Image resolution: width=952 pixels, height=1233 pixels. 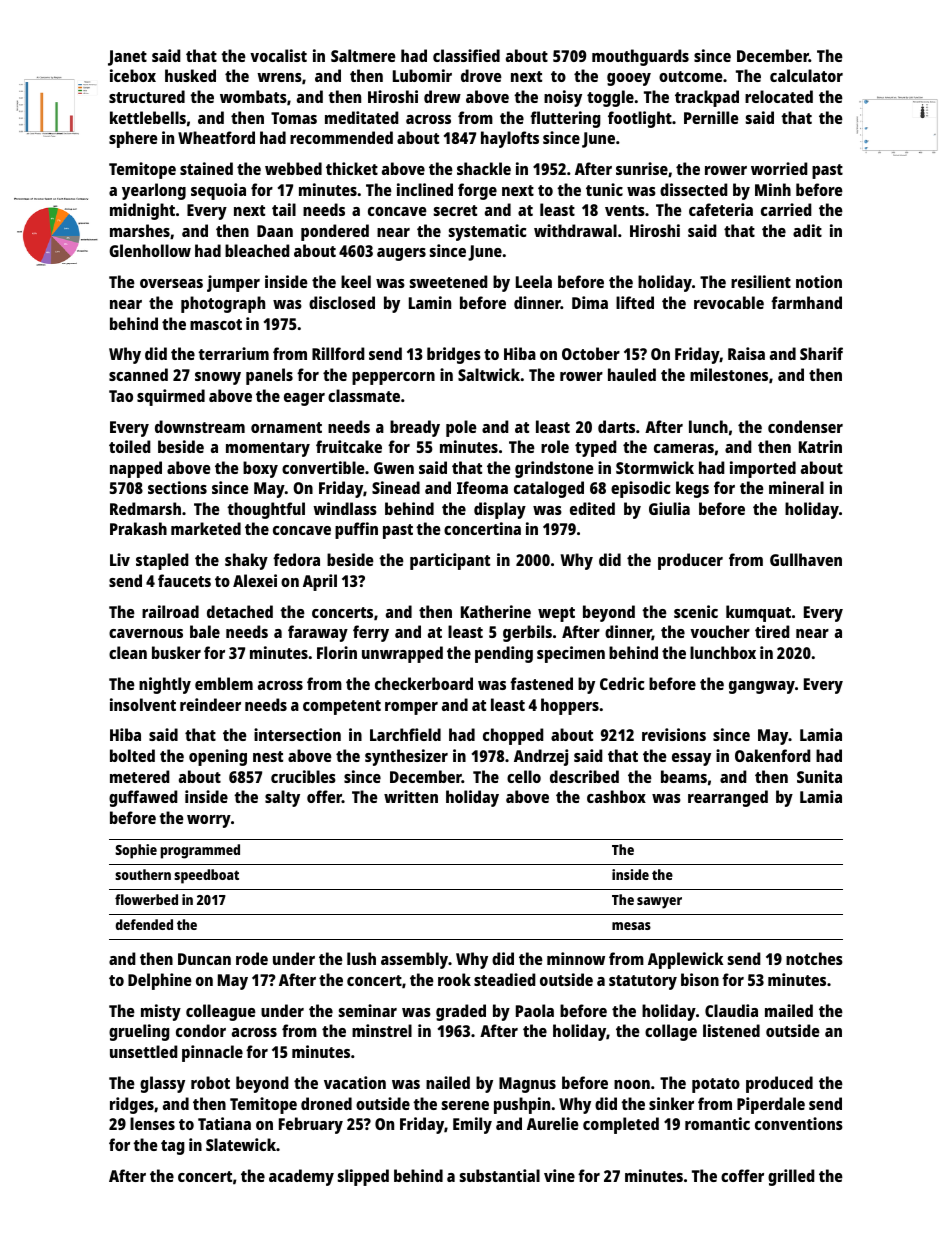 I want to click on drew, so click(x=442, y=96).
